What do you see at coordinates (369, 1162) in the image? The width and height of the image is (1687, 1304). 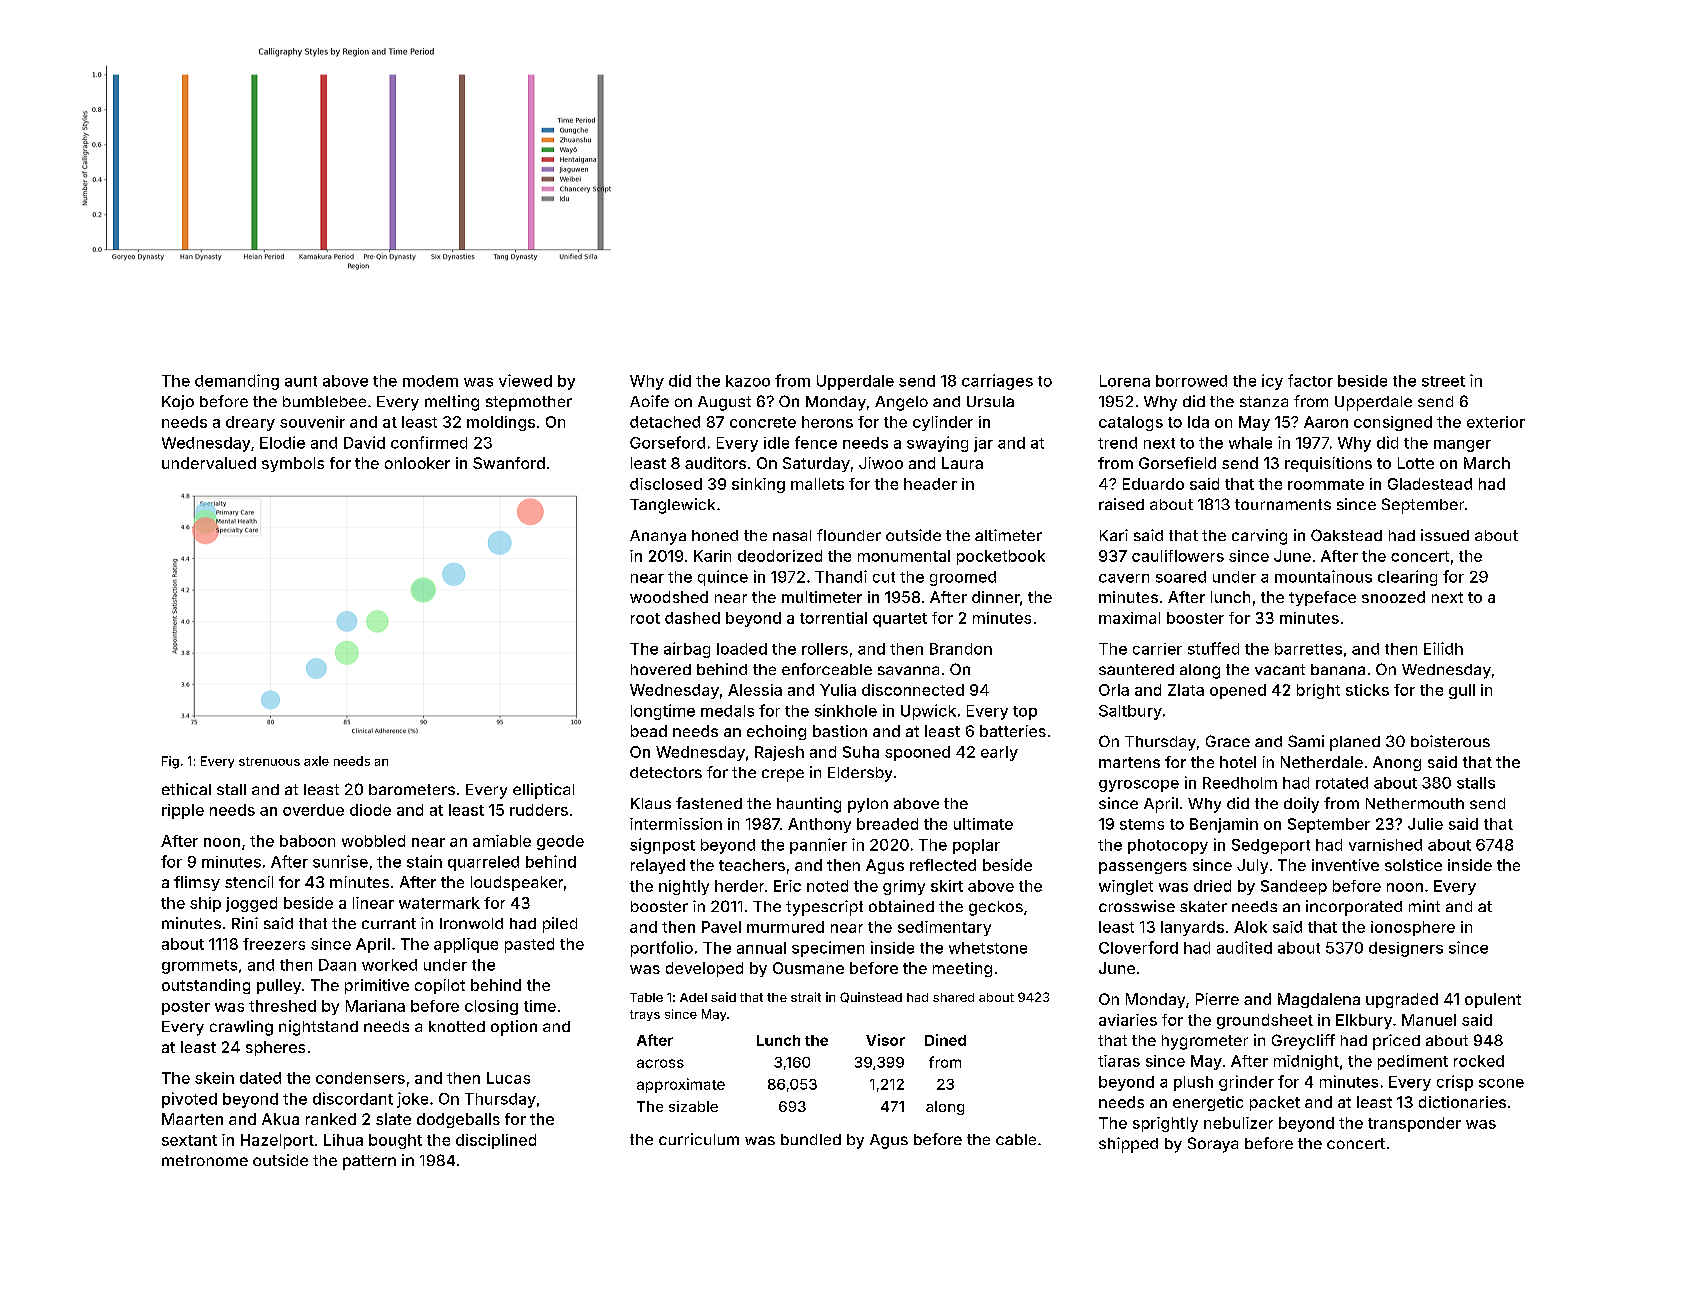 I see `pattern` at bounding box center [369, 1162].
